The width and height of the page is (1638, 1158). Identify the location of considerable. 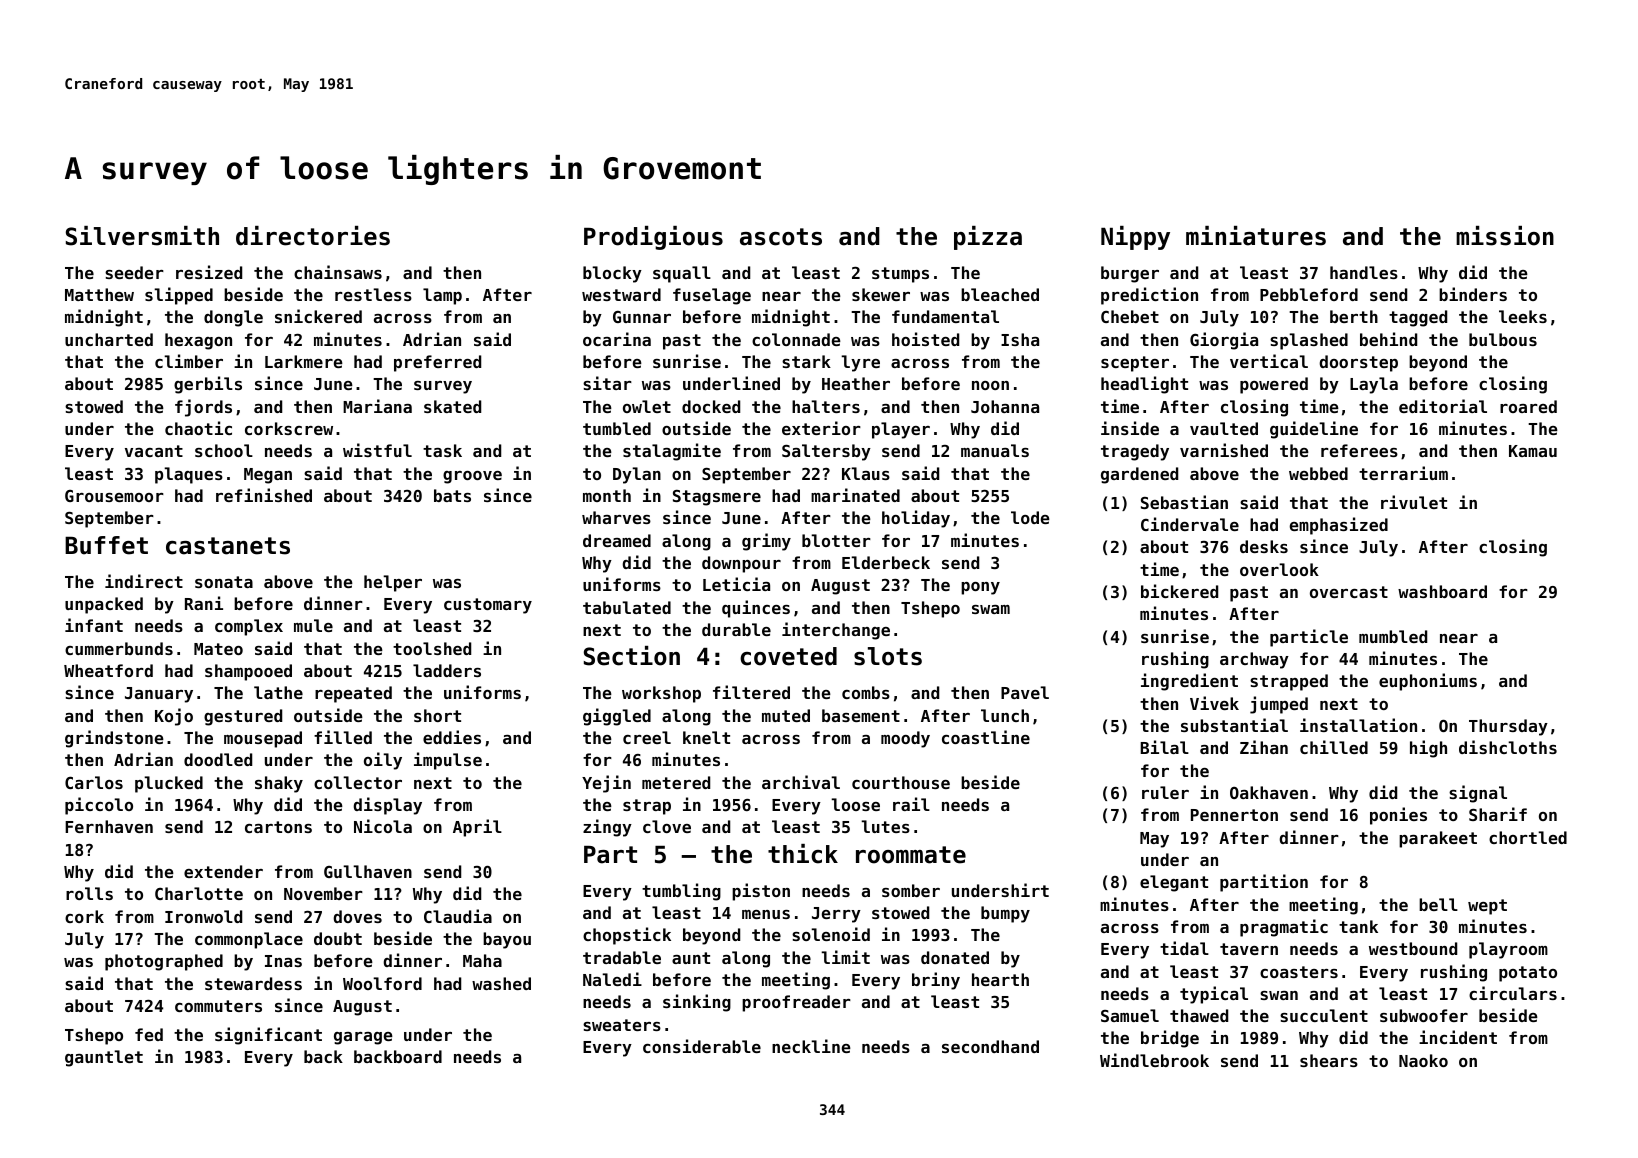
(702, 1046).
